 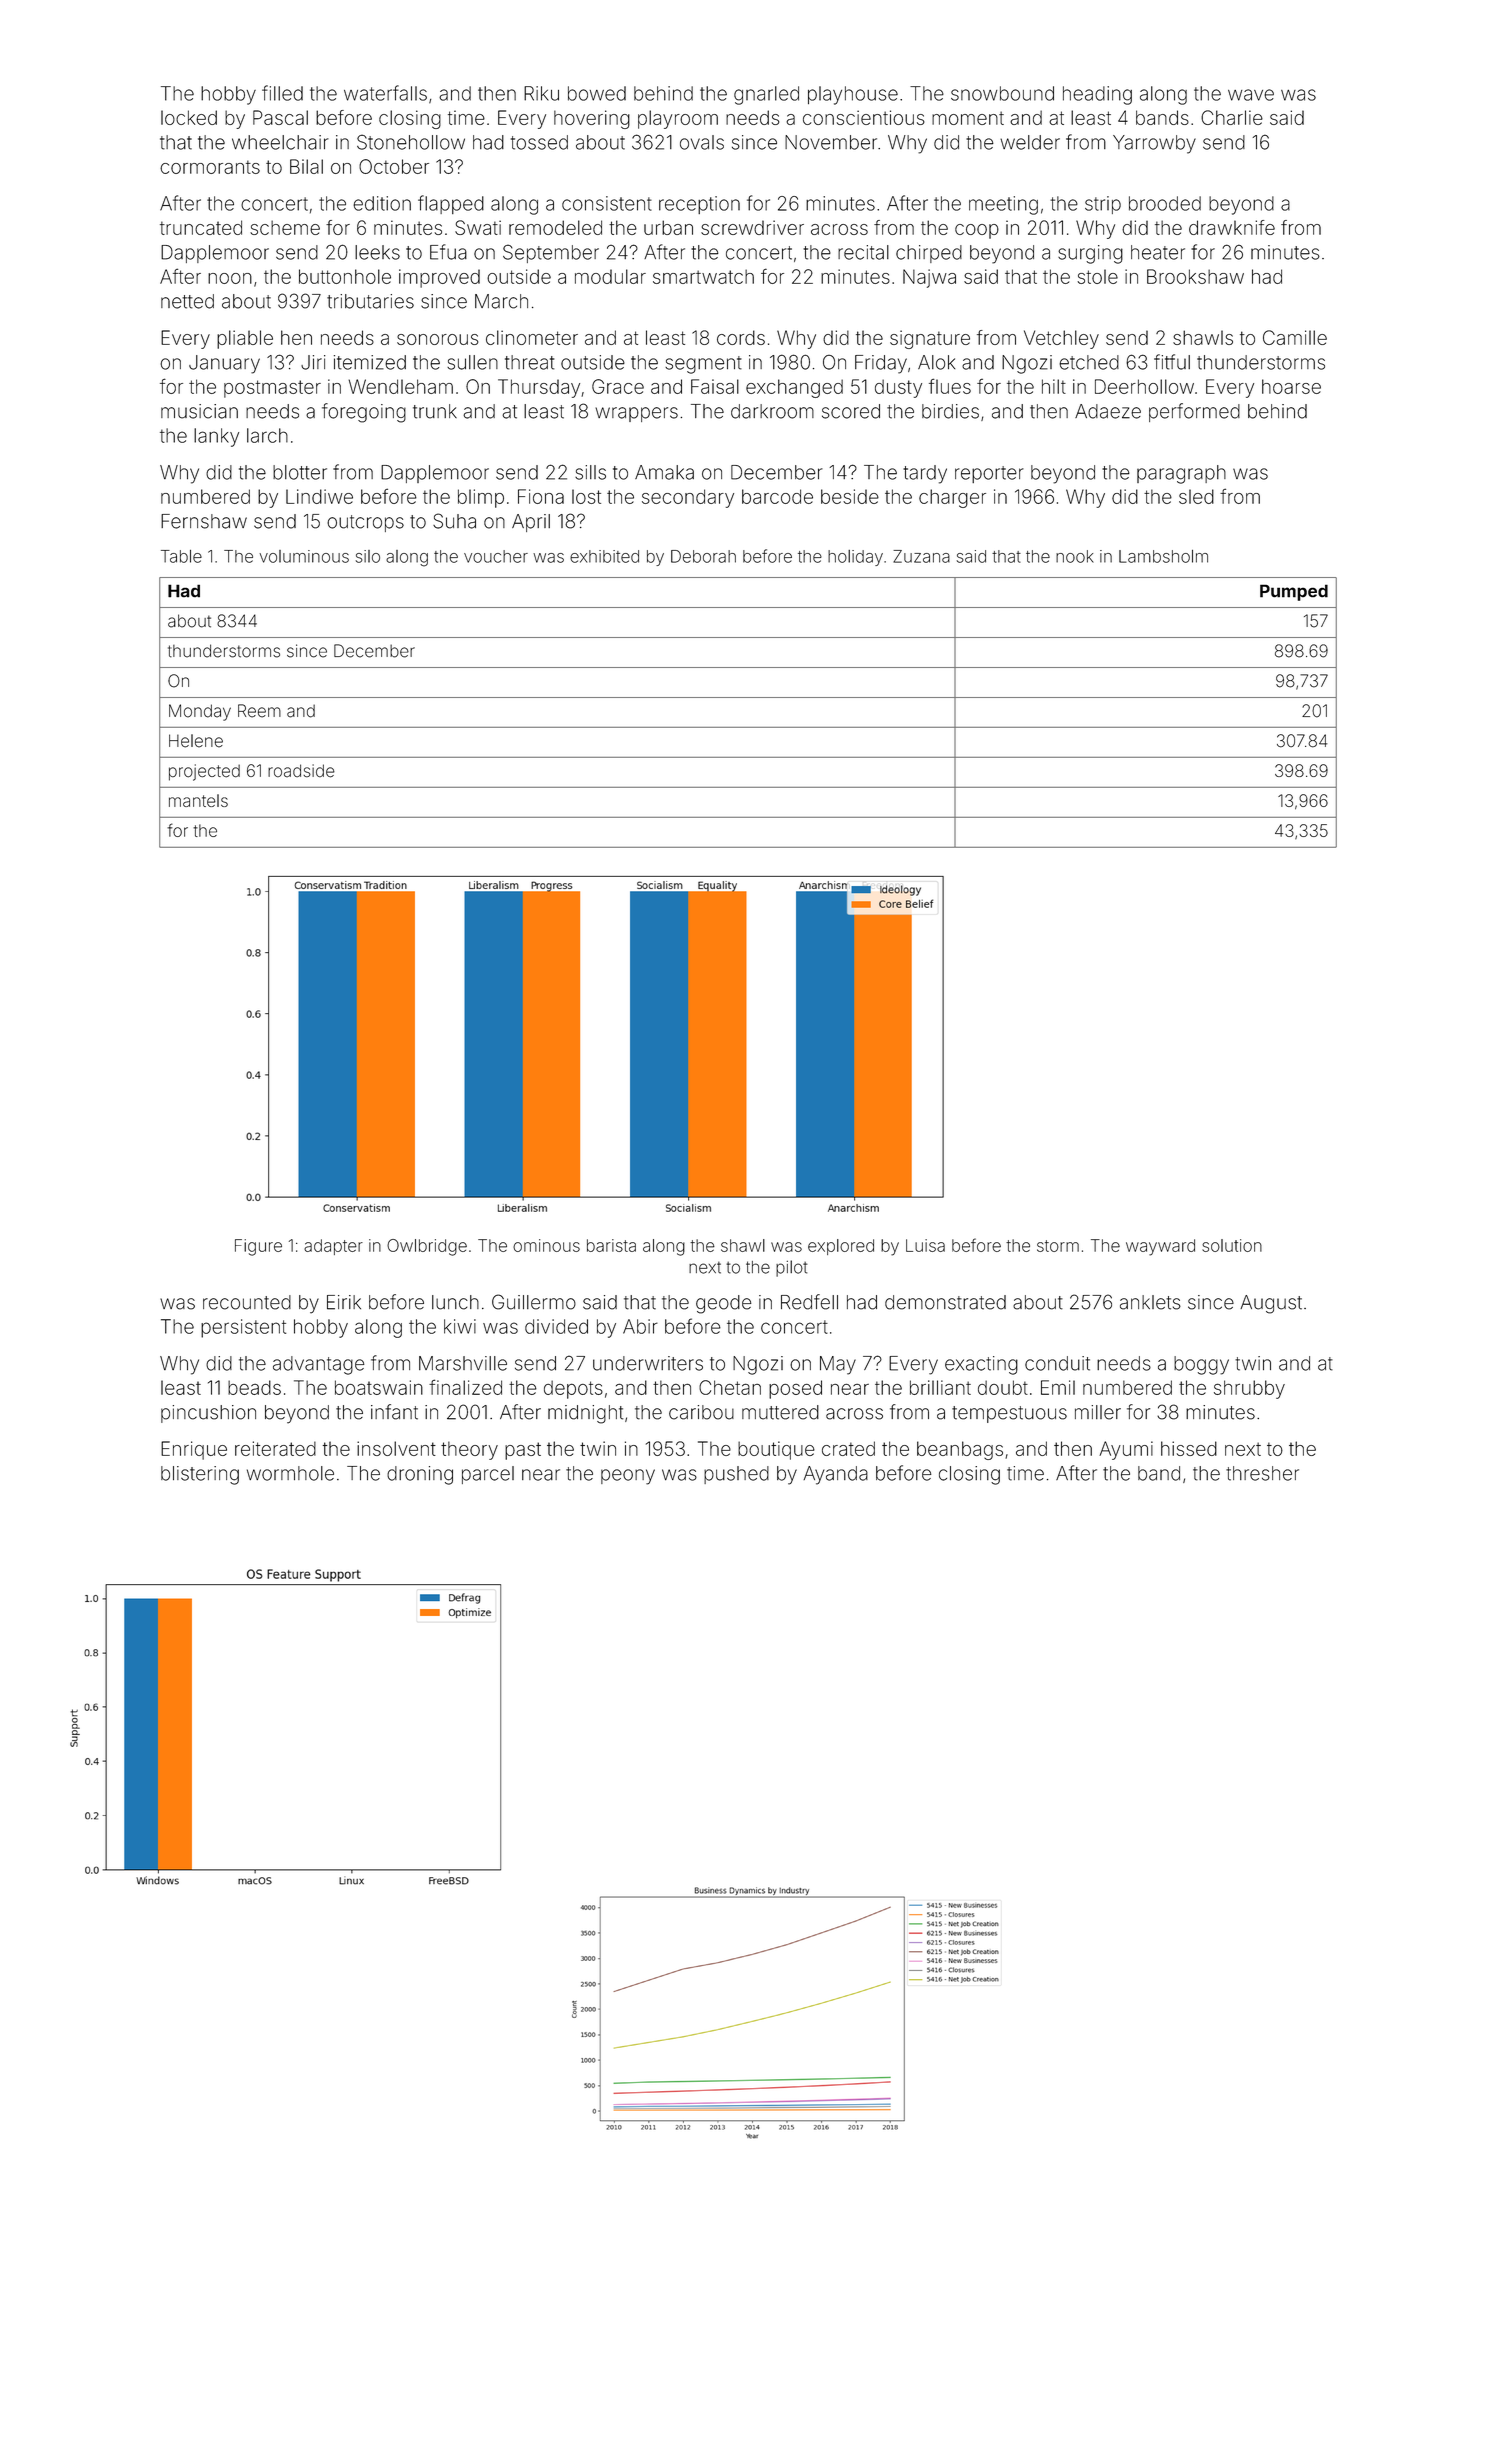 I want to click on advantage, so click(x=318, y=1365).
